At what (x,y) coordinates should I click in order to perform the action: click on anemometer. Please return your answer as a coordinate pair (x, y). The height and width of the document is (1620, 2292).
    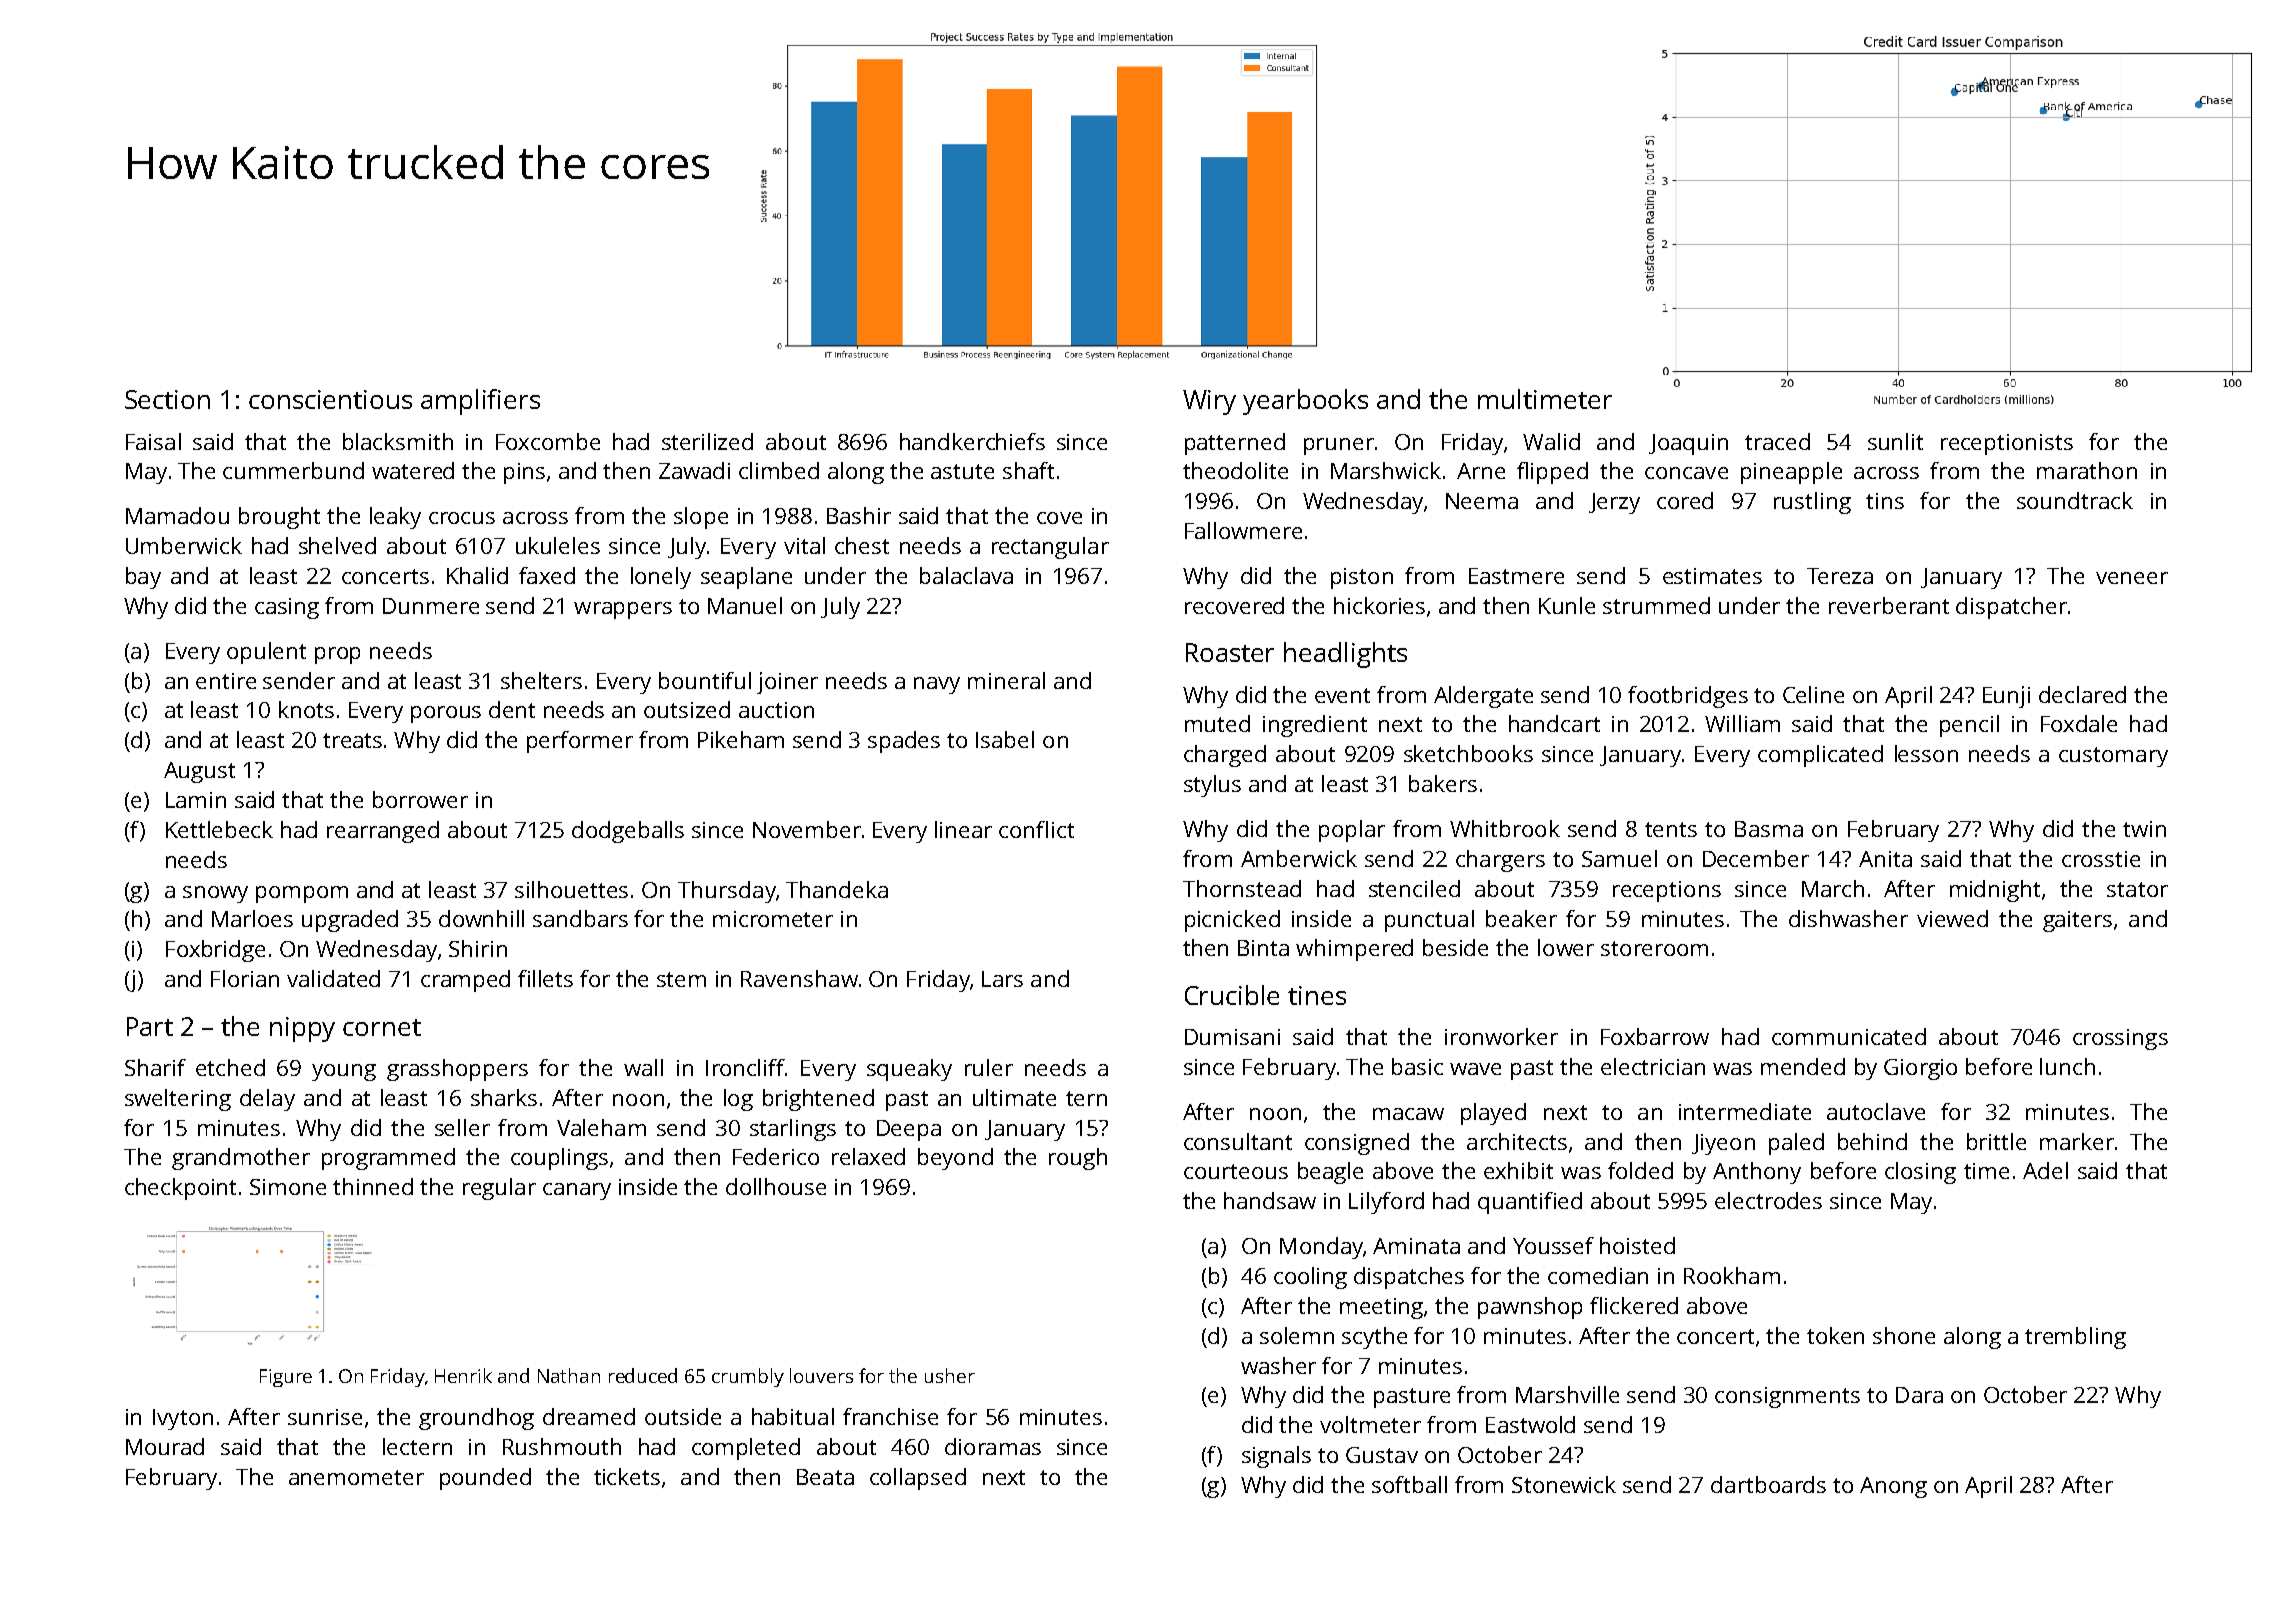
    Looking at the image, I should click on (356, 1477).
